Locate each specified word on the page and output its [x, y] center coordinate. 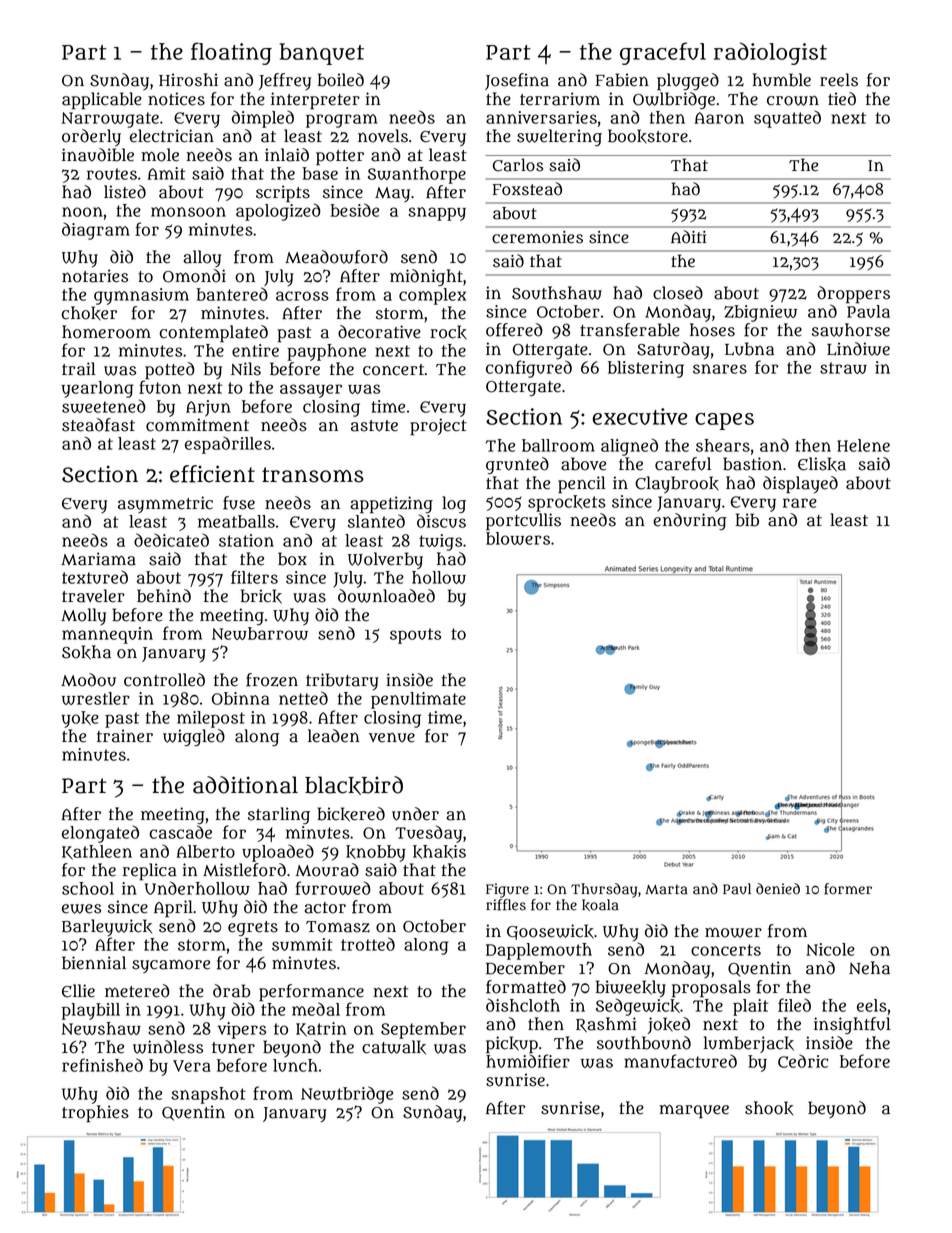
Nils [246, 369]
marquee [694, 1111]
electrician [172, 136]
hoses [712, 330]
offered [514, 330]
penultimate [418, 700]
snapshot [208, 1095]
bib [747, 520]
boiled [341, 80]
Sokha [86, 652]
